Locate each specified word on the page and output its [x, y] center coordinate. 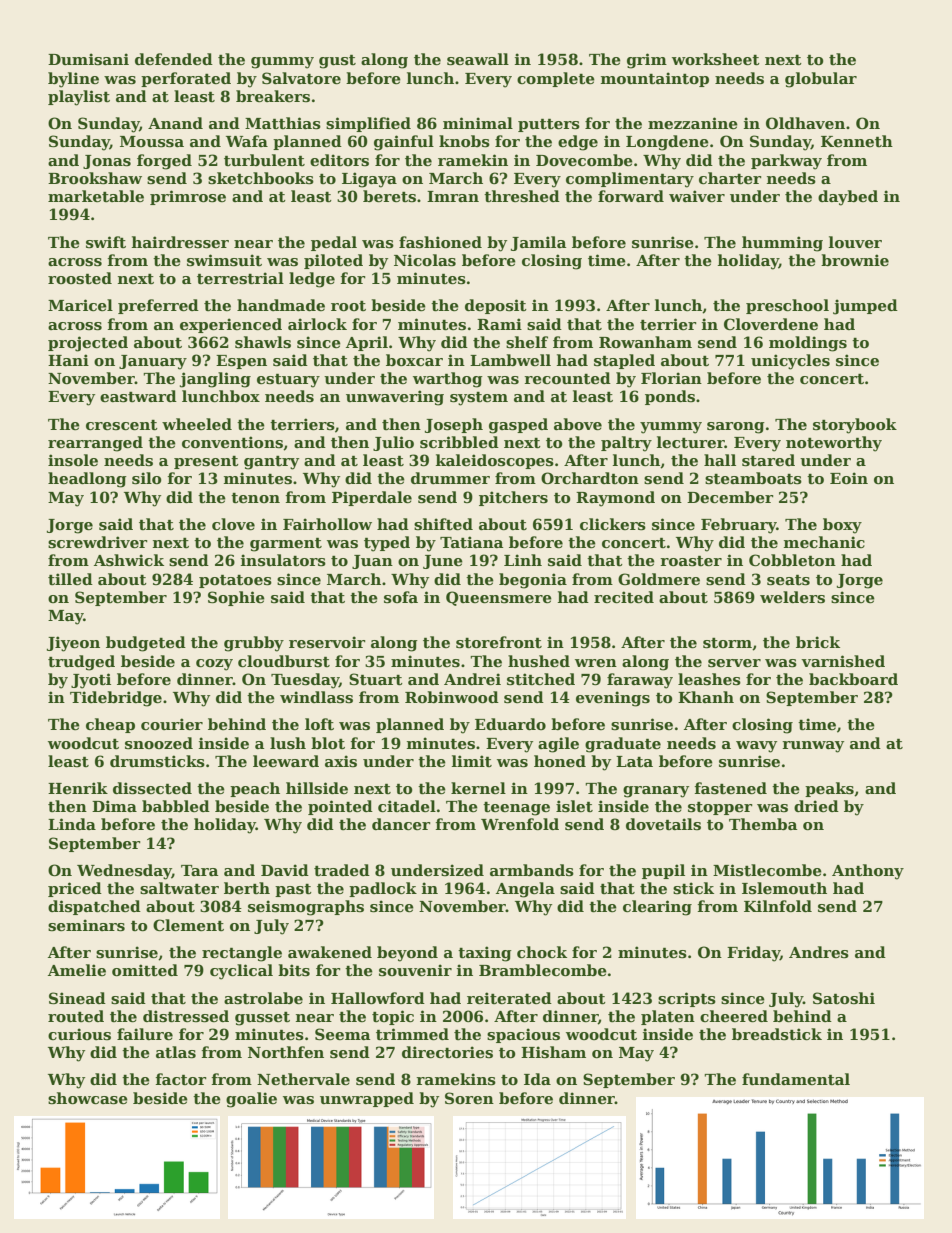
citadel [407, 806]
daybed [848, 198]
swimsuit [224, 260]
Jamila [538, 243]
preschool [787, 306]
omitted [145, 970]
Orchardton [590, 478]
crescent [122, 425]
